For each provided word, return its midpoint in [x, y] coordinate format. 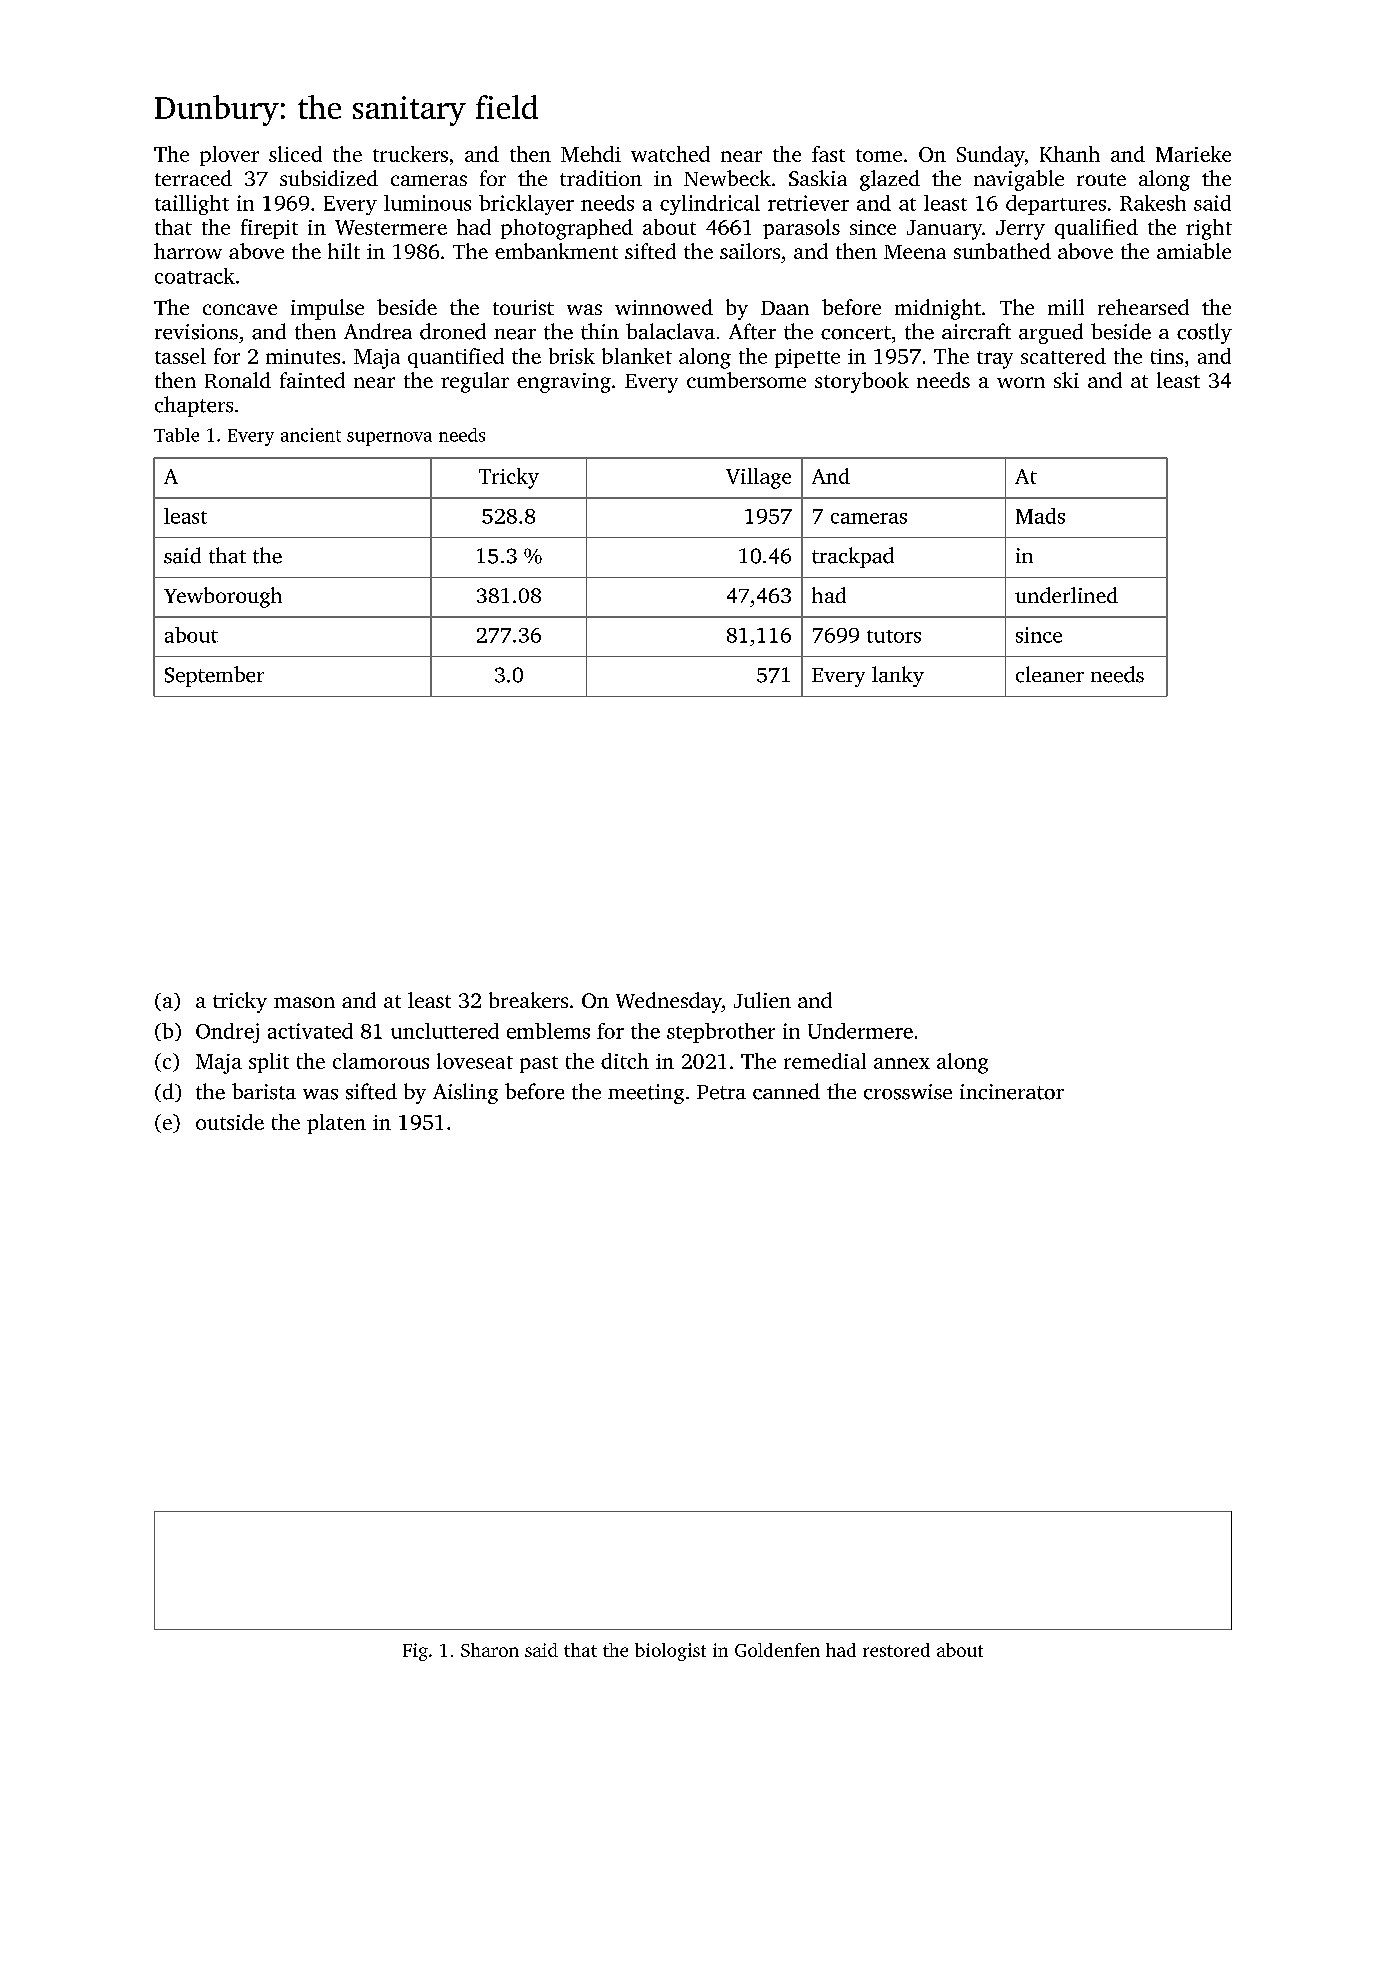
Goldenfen [777, 1650]
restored [896, 1650]
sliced [295, 154]
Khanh [1070, 154]
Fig [415, 1652]
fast [828, 154]
